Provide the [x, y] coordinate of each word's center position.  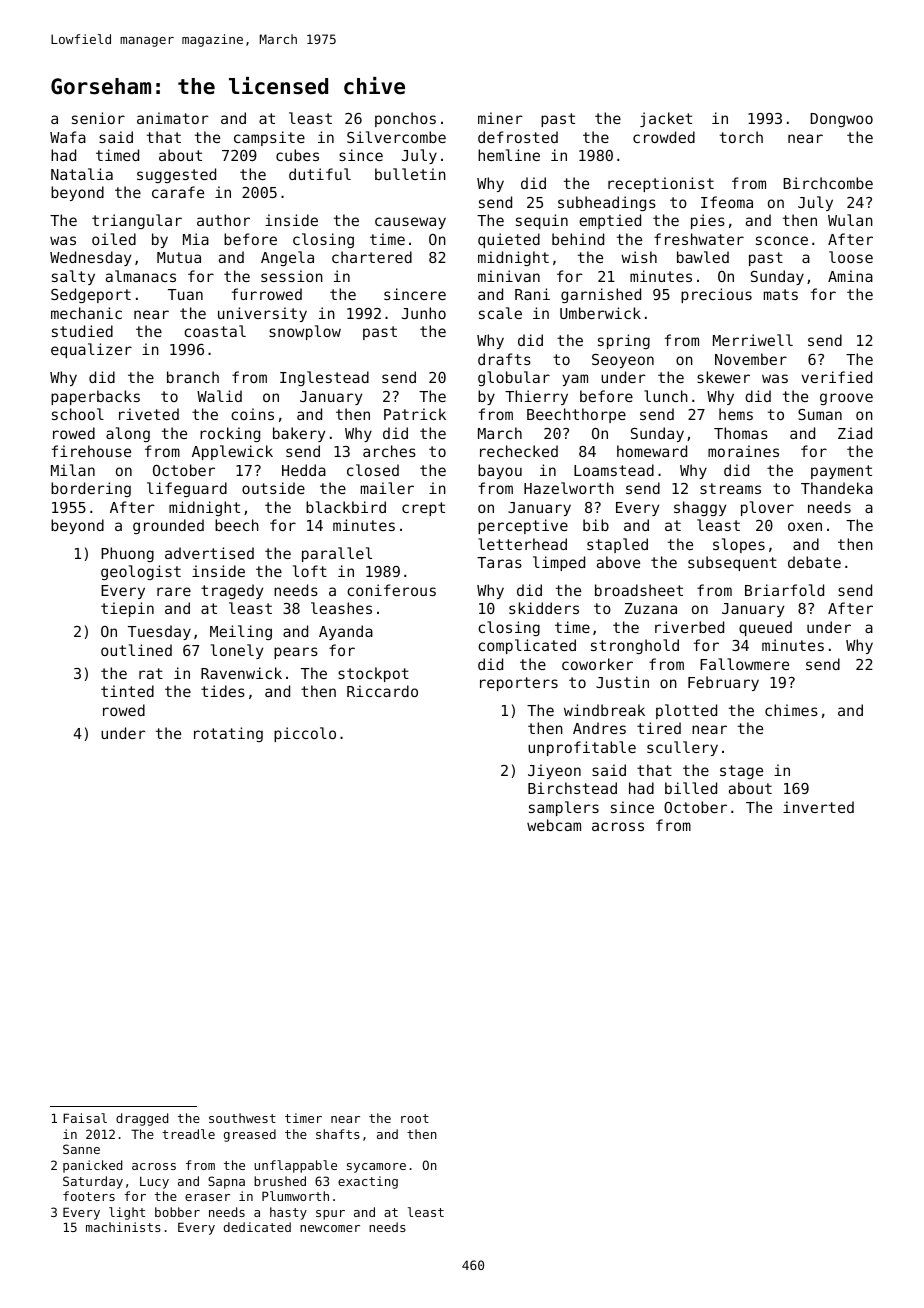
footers [89, 1196]
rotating [228, 734]
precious [716, 295]
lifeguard [187, 489]
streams [730, 488]
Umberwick [600, 313]
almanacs [141, 276]
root [415, 1118]
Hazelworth [569, 488]
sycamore [376, 1168]
